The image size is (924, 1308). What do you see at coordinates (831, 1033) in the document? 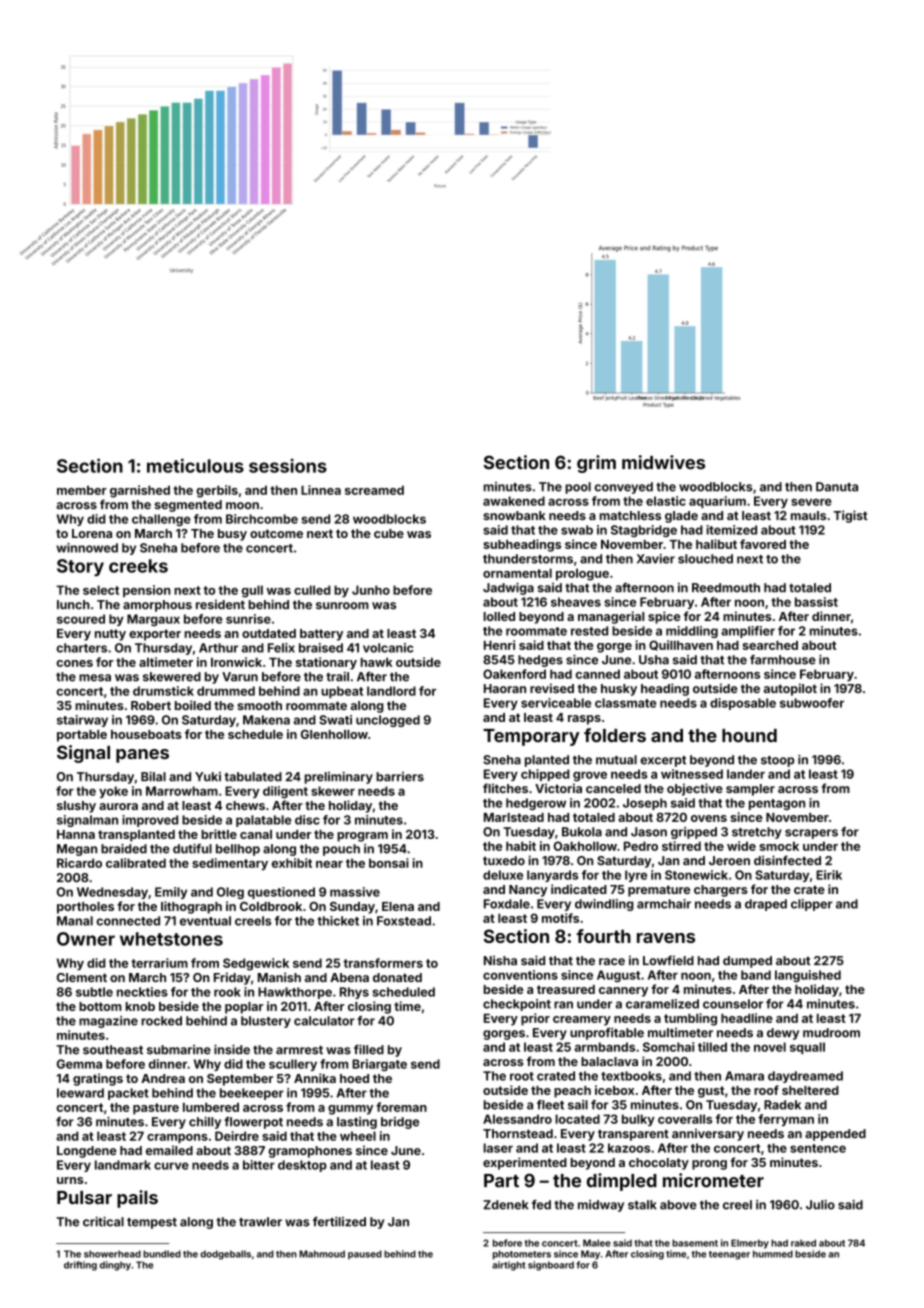
I see `mudroom` at bounding box center [831, 1033].
